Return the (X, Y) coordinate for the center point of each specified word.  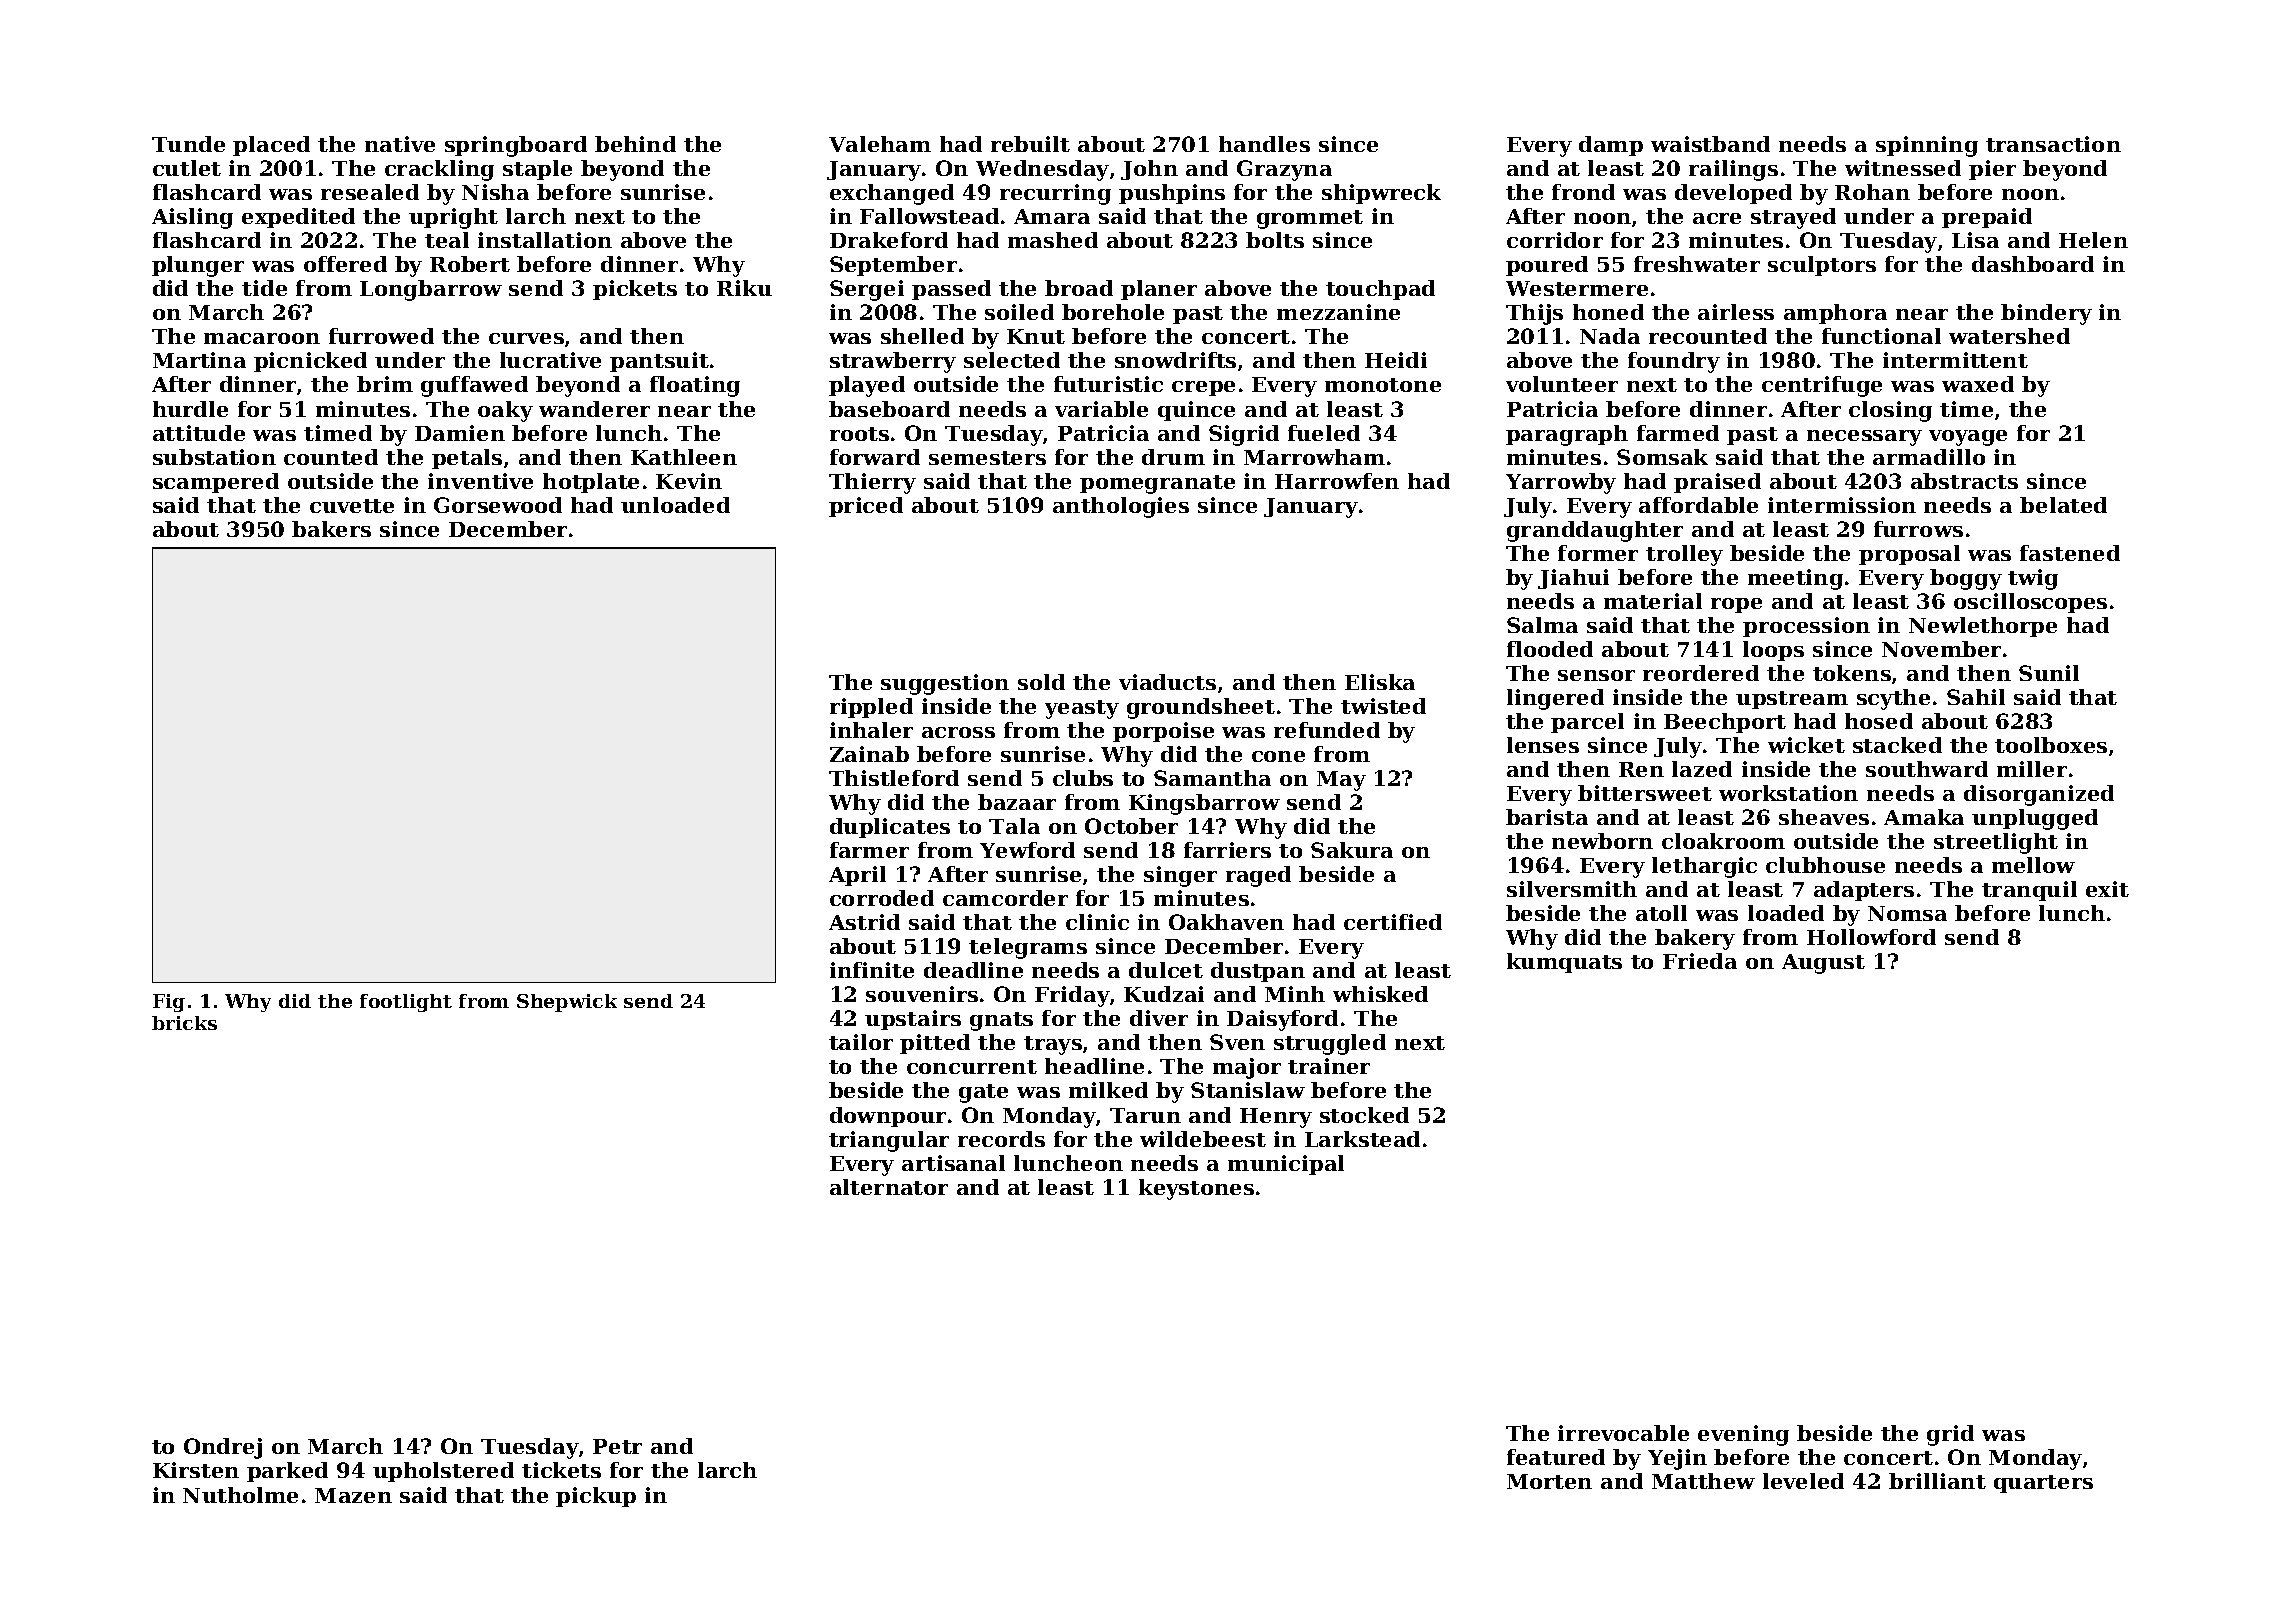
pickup (596, 1497)
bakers (331, 529)
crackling (439, 170)
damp (1611, 146)
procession (1806, 627)
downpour (888, 1117)
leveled (1803, 1481)
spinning (1927, 146)
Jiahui (1573, 579)
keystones (1196, 1189)
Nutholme (240, 1495)
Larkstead (1362, 1139)
